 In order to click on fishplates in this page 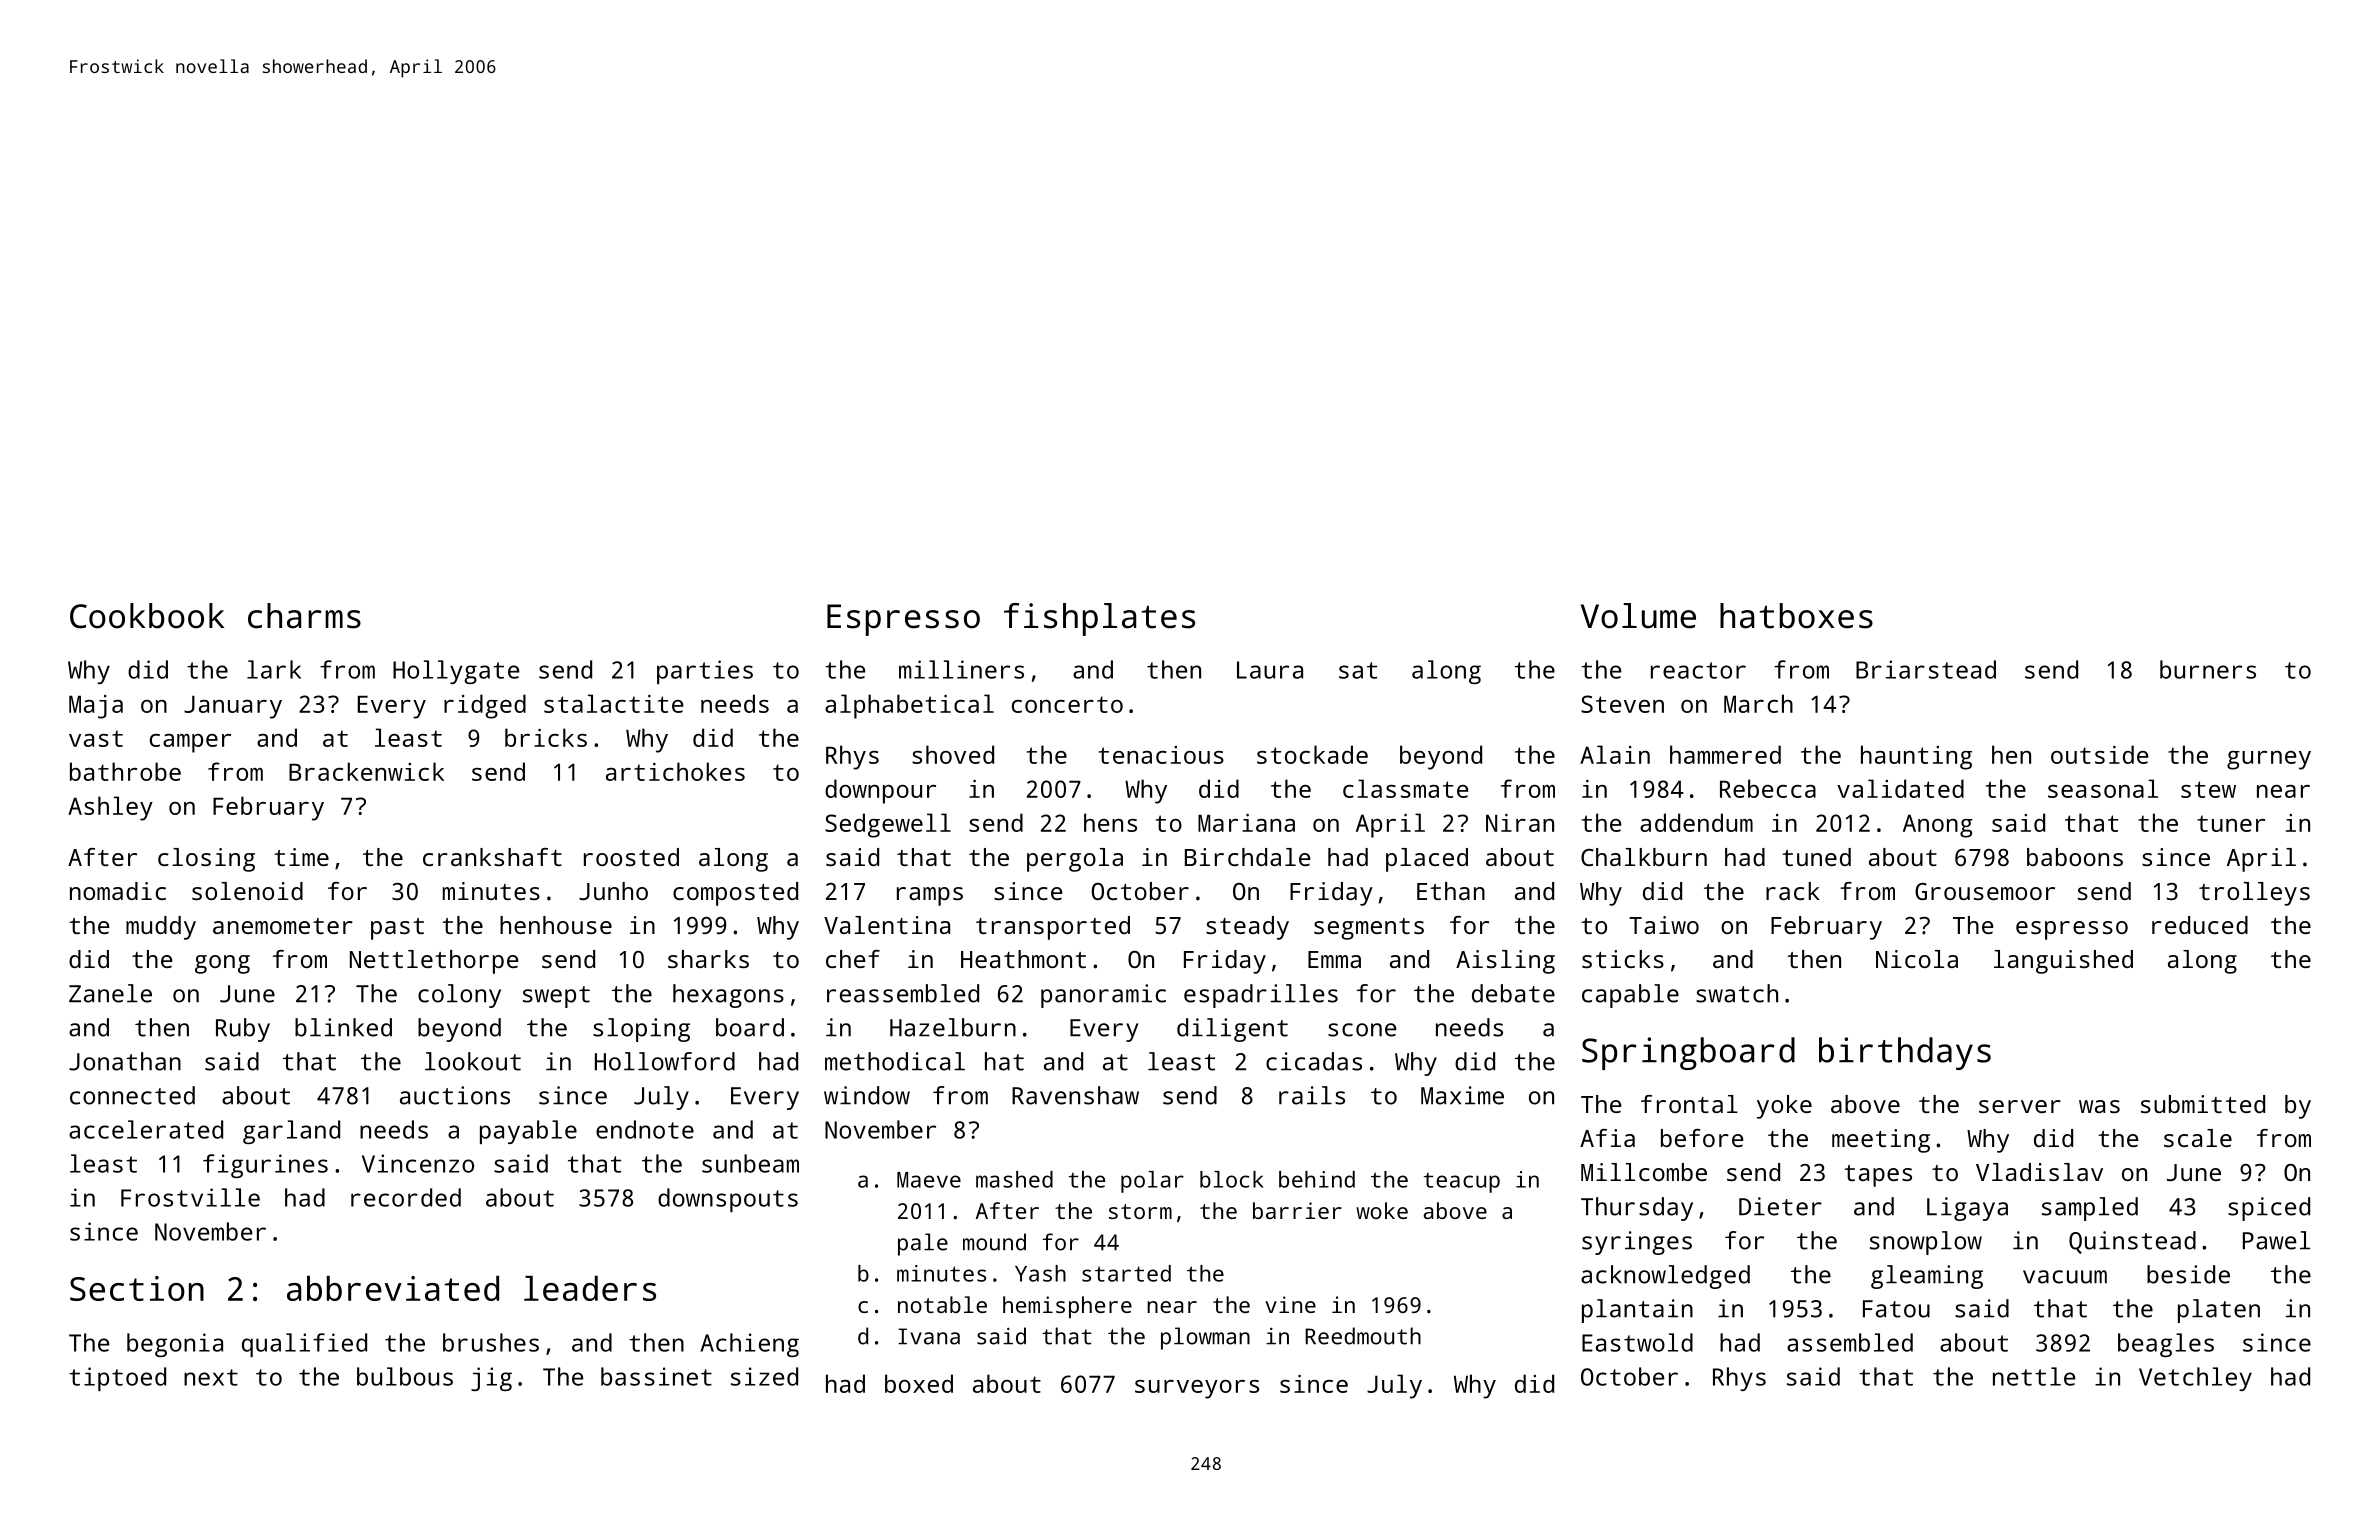, I will do `click(1099, 619)`.
